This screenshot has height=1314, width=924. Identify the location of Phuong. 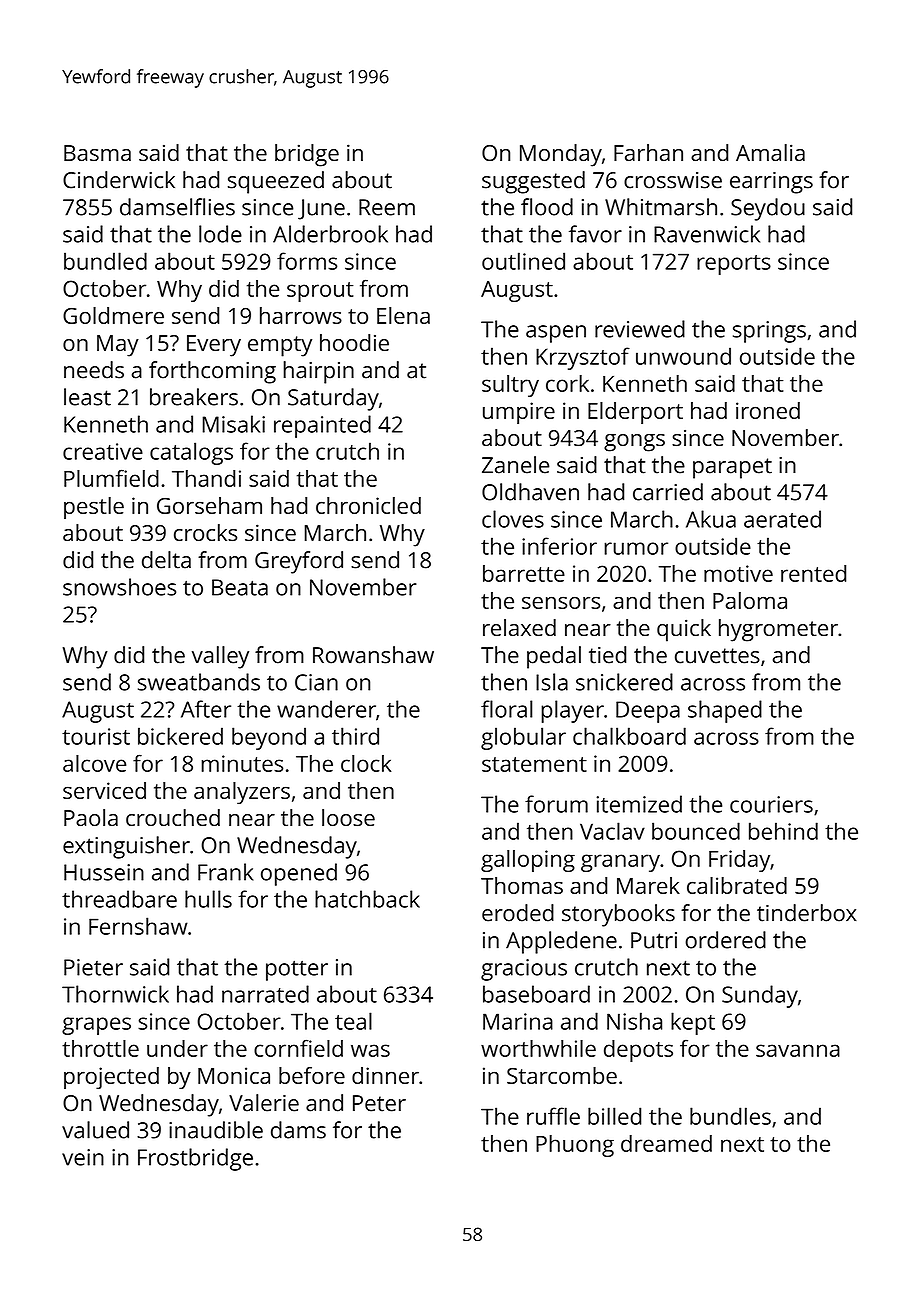
(575, 1146).
